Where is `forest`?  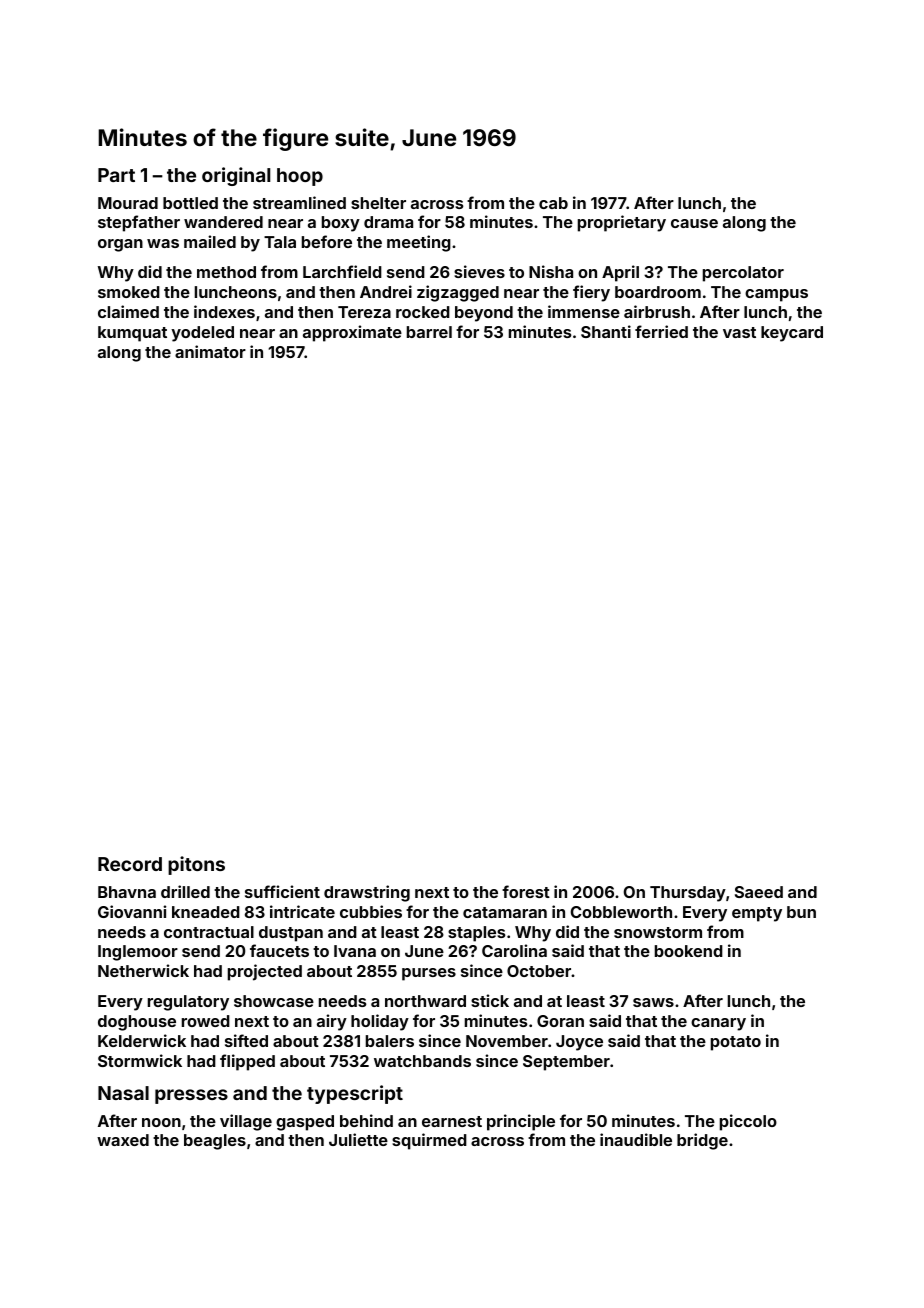 forest is located at coordinates (526, 891).
